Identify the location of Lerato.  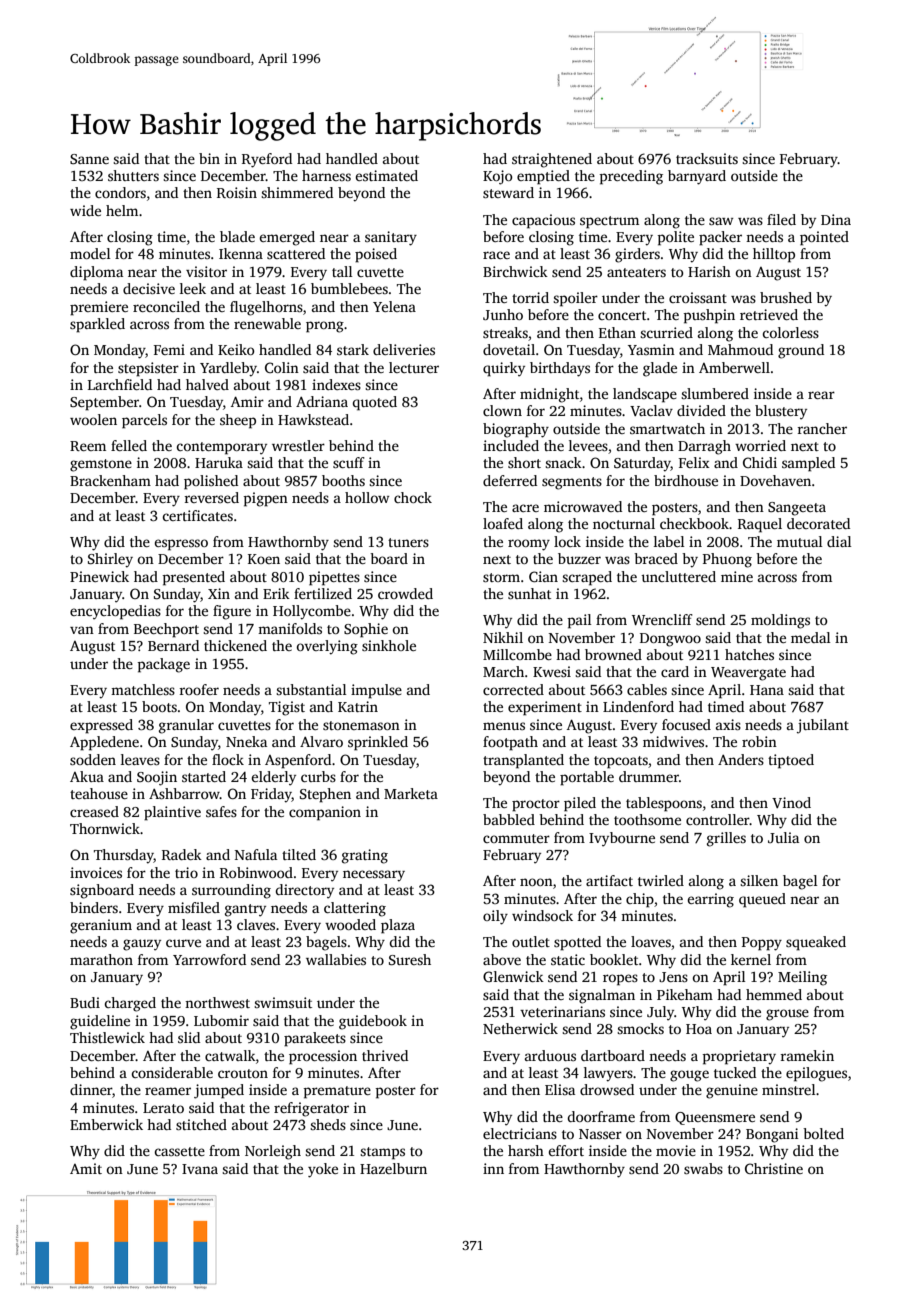
(163, 1108).
